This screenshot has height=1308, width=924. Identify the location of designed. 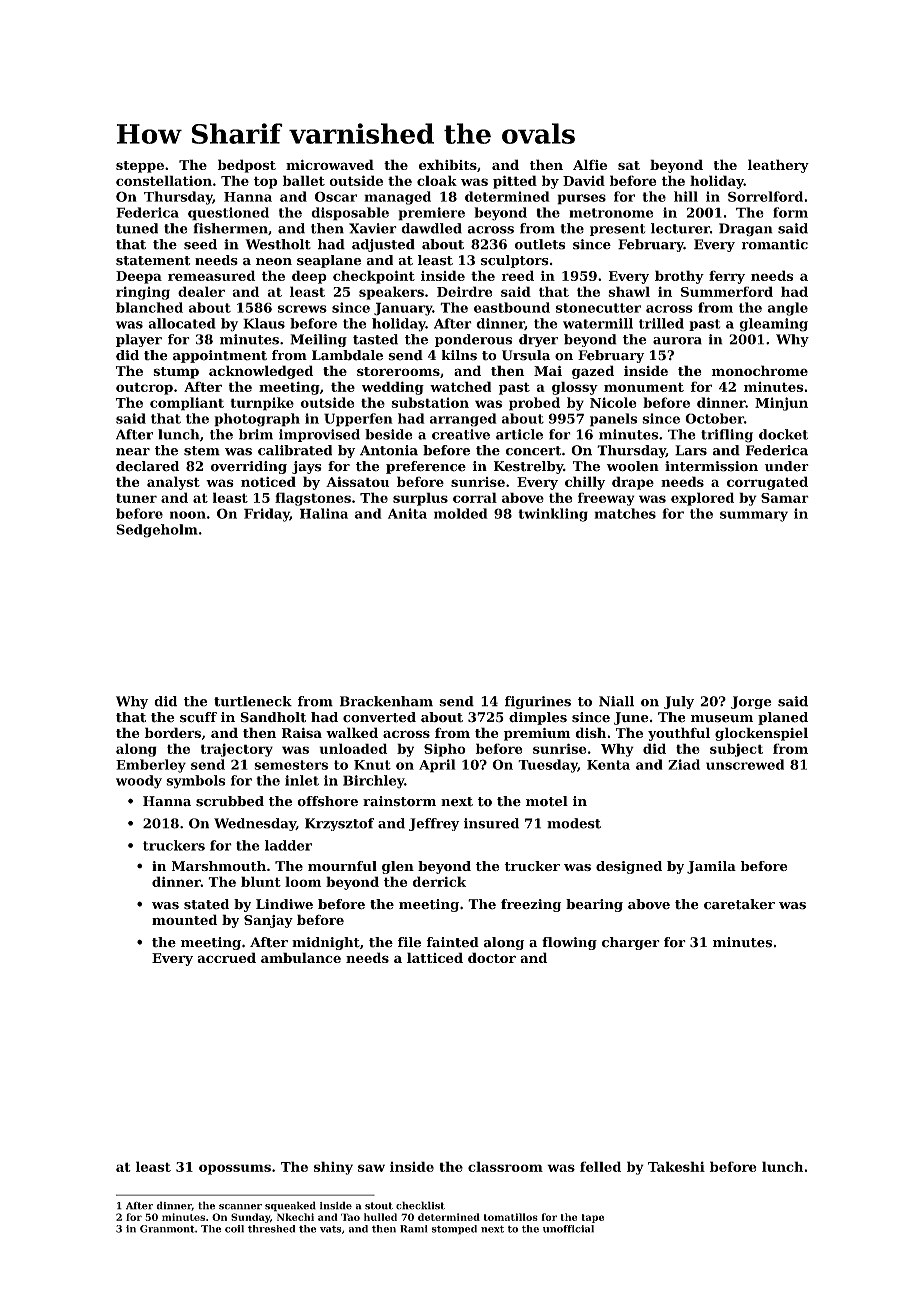
(629, 867).
